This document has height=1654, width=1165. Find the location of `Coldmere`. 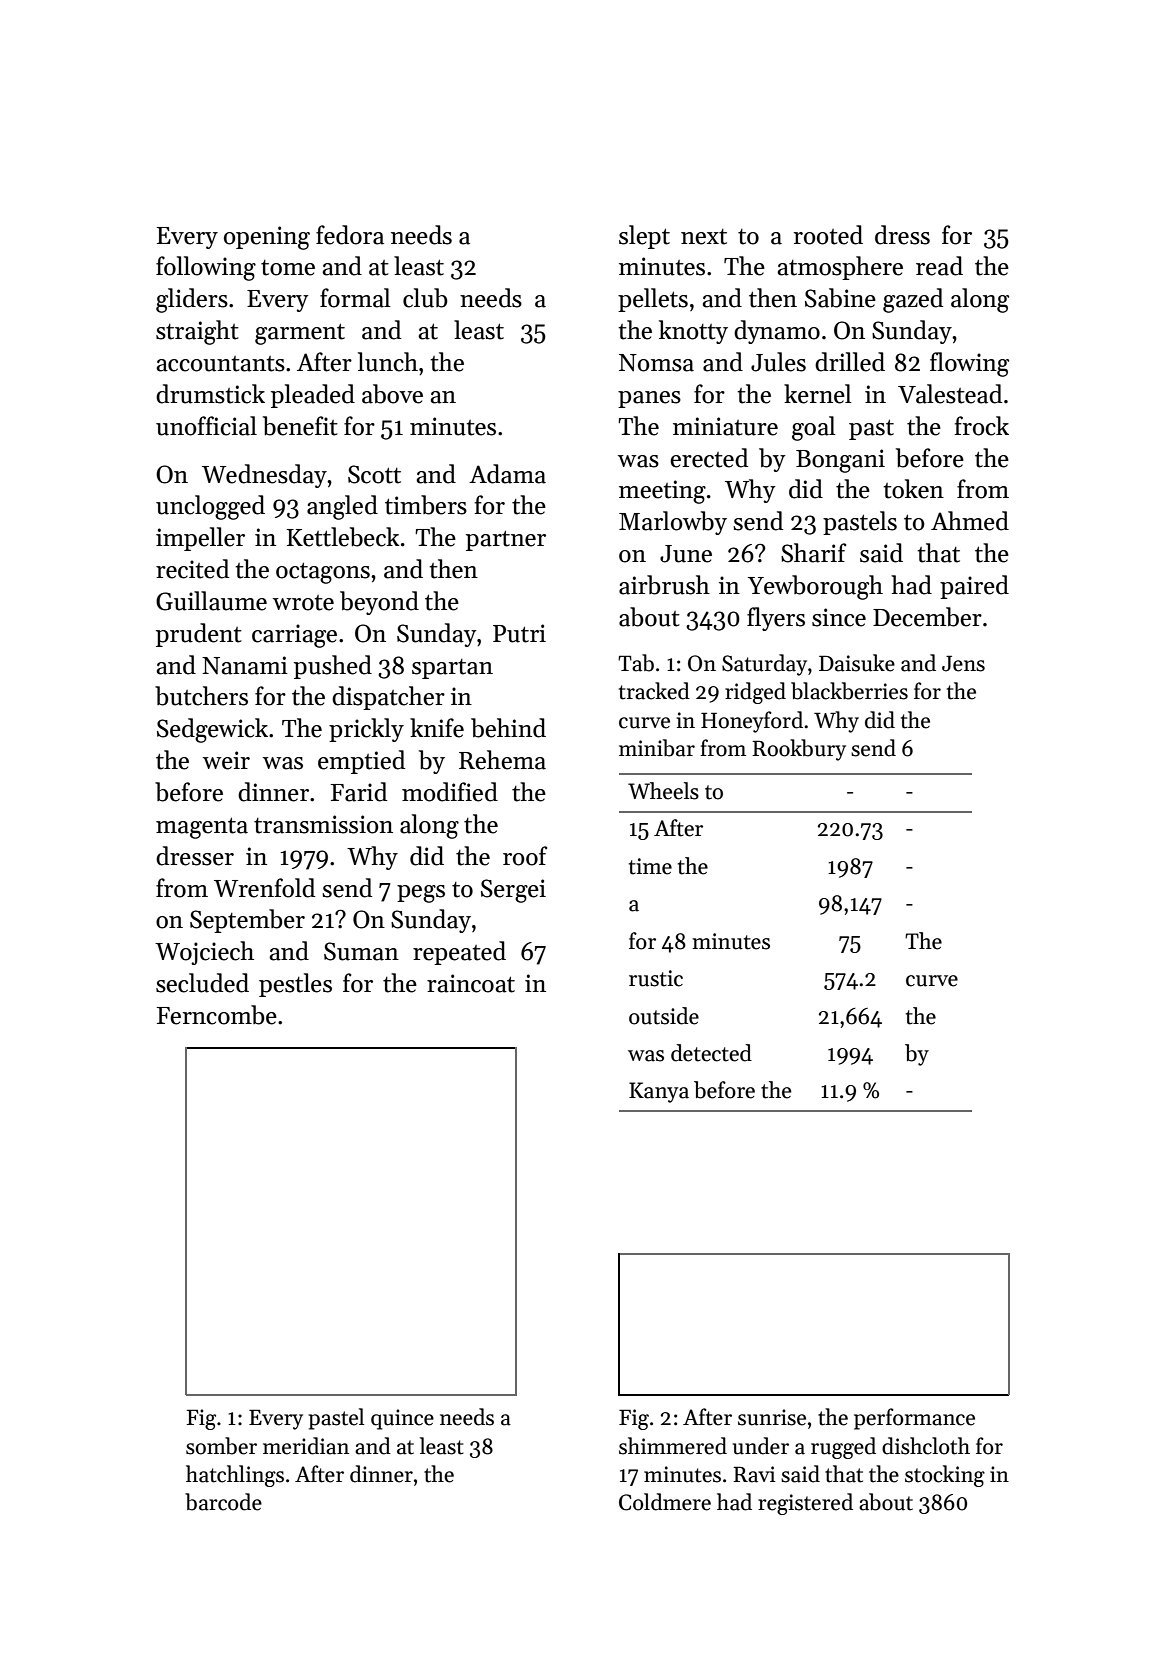

Coldmere is located at coordinates (665, 1502).
